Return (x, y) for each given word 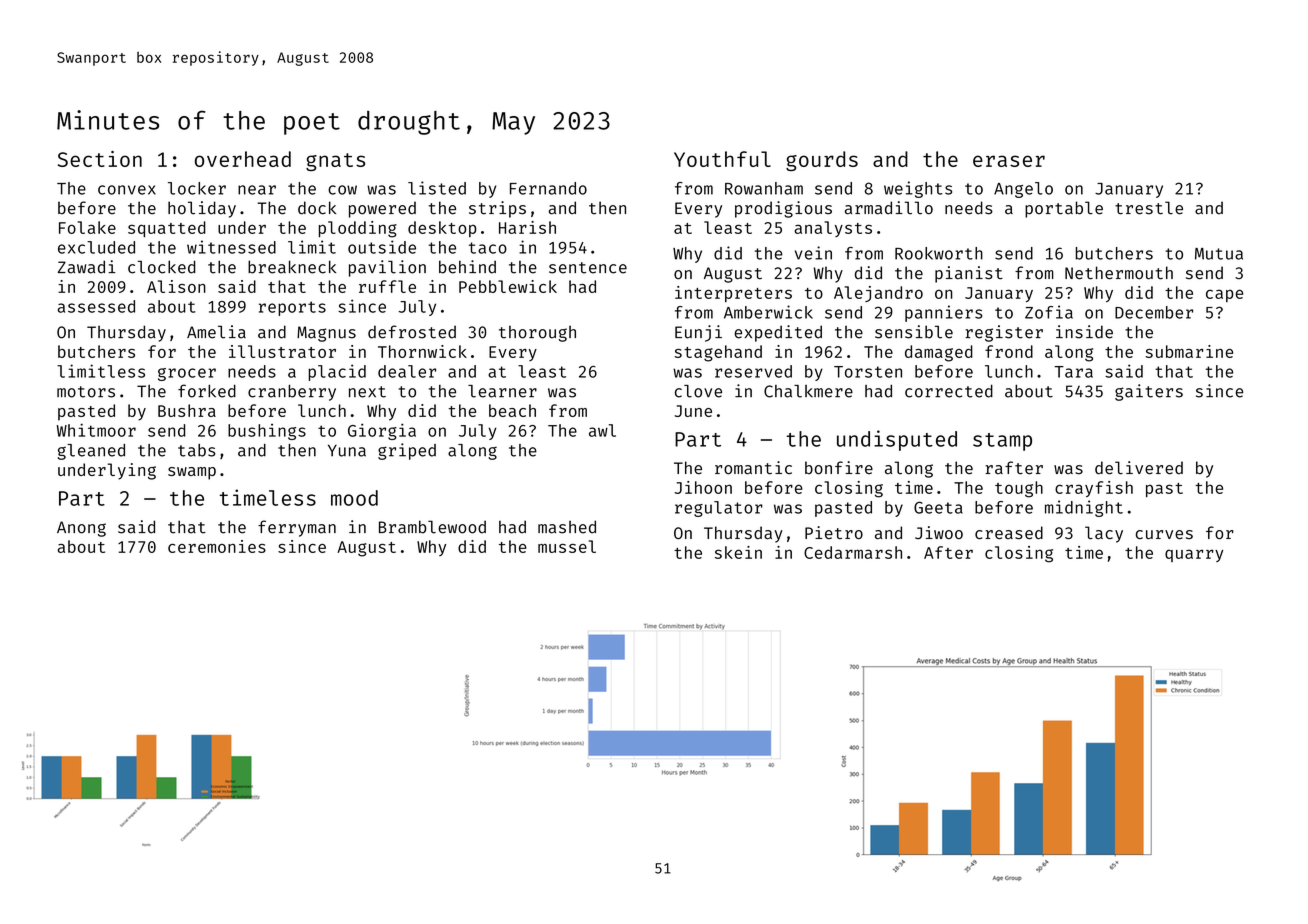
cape (1224, 295)
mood (354, 498)
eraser (1009, 161)
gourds (822, 161)
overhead (243, 159)
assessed (96, 306)
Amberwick (768, 312)
